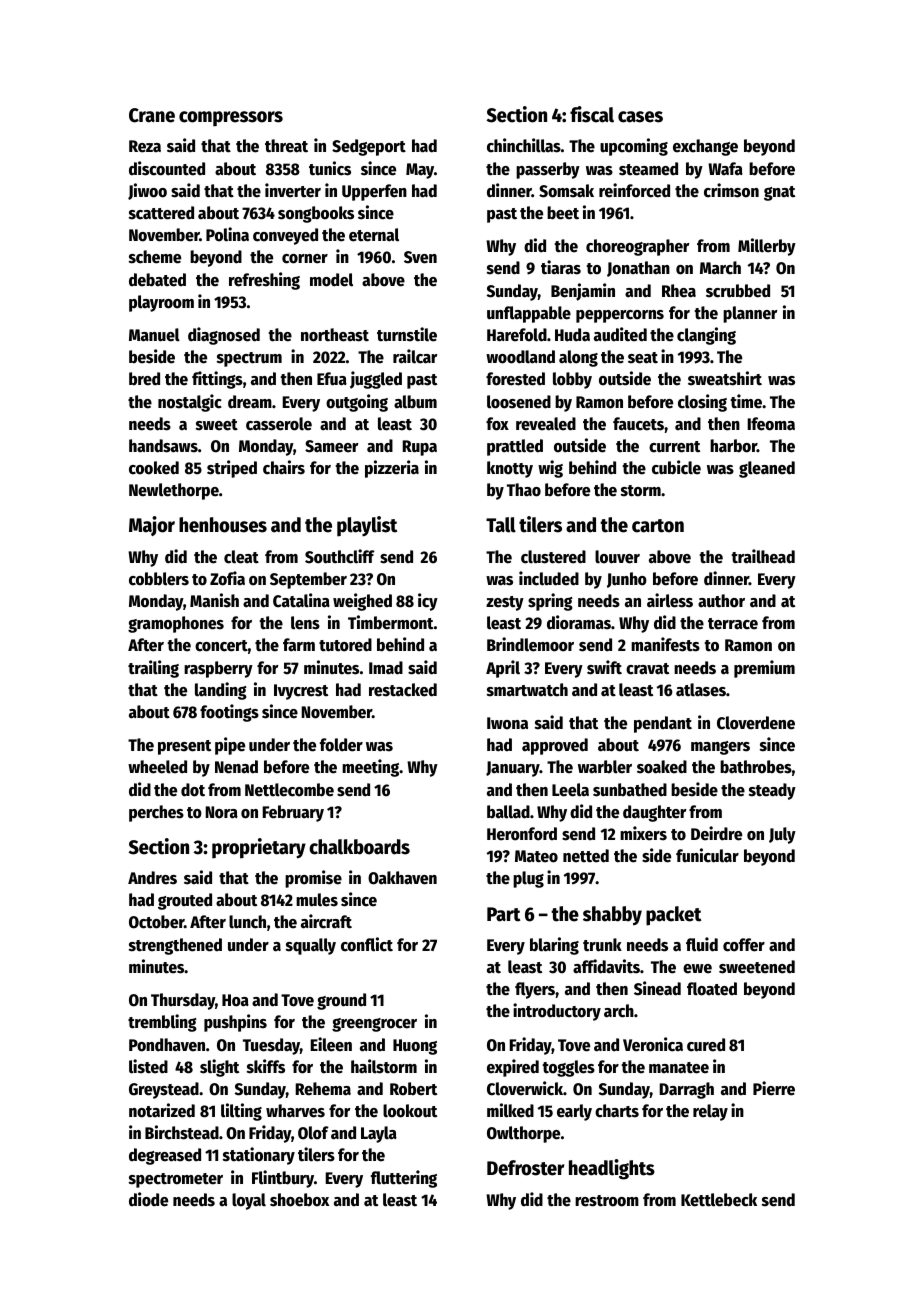 The image size is (924, 1314). What do you see at coordinates (415, 356) in the page?
I see `railcar` at bounding box center [415, 356].
